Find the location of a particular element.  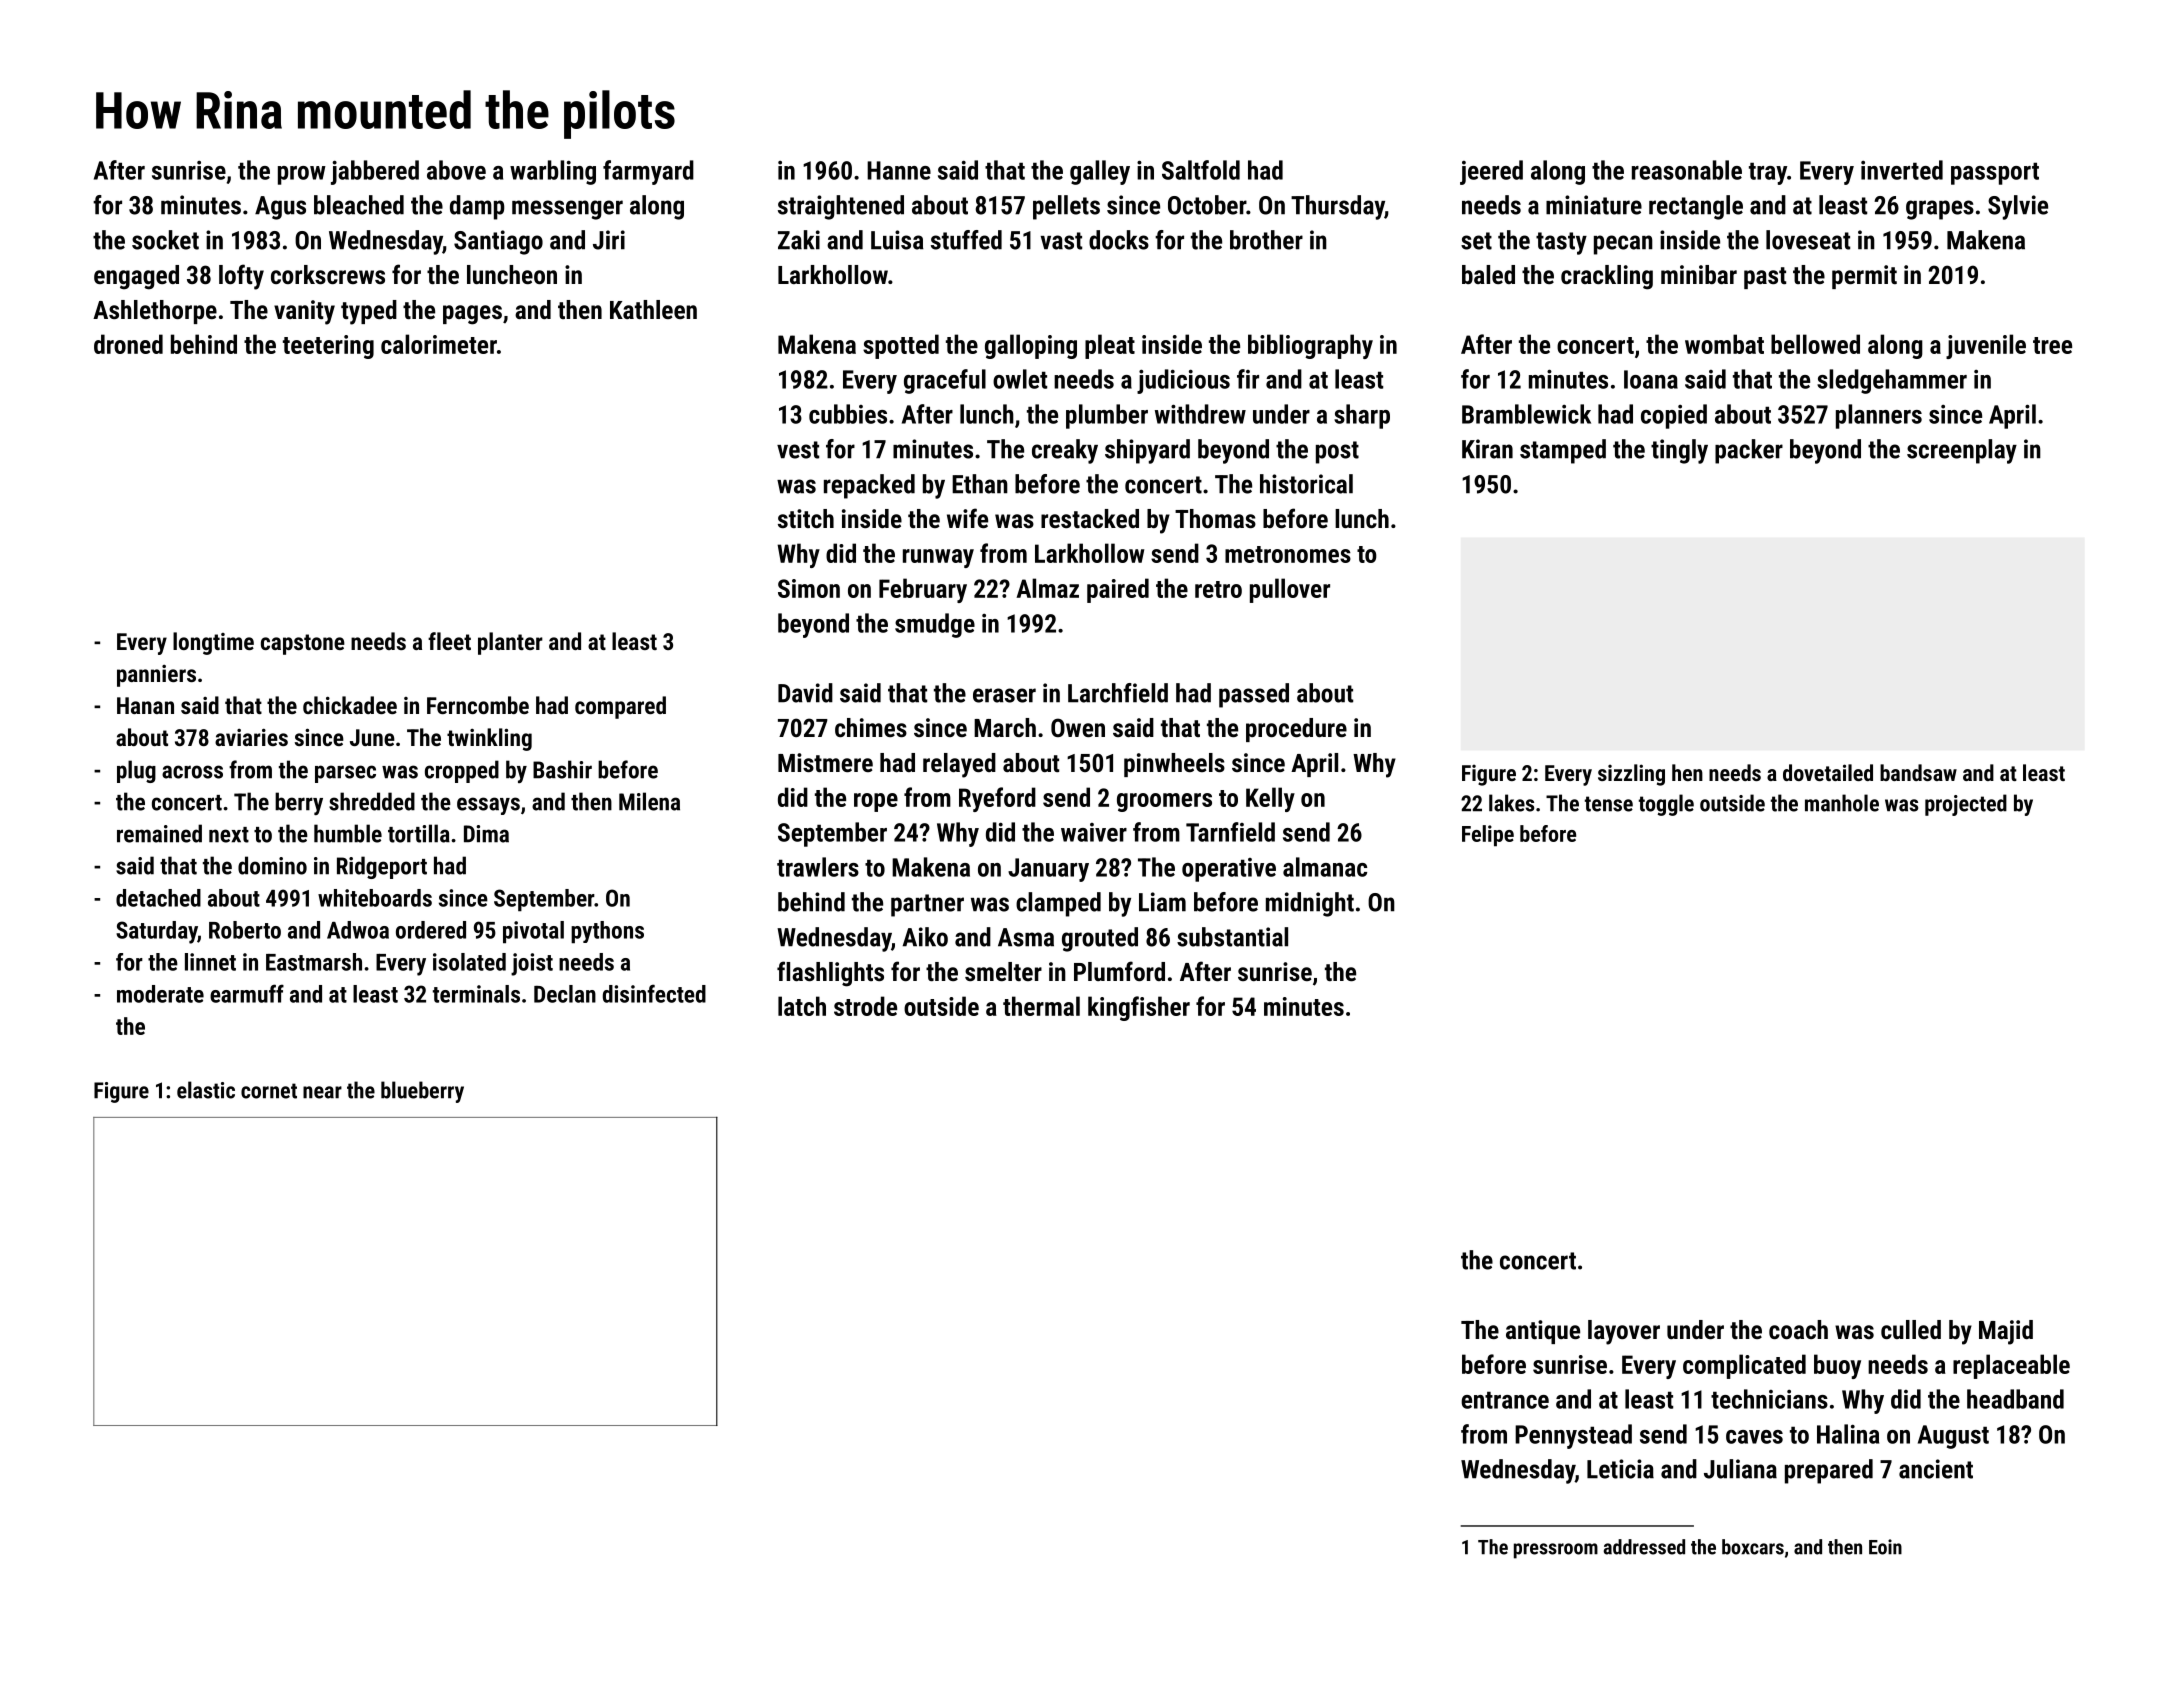

toggle is located at coordinates (1666, 805).
